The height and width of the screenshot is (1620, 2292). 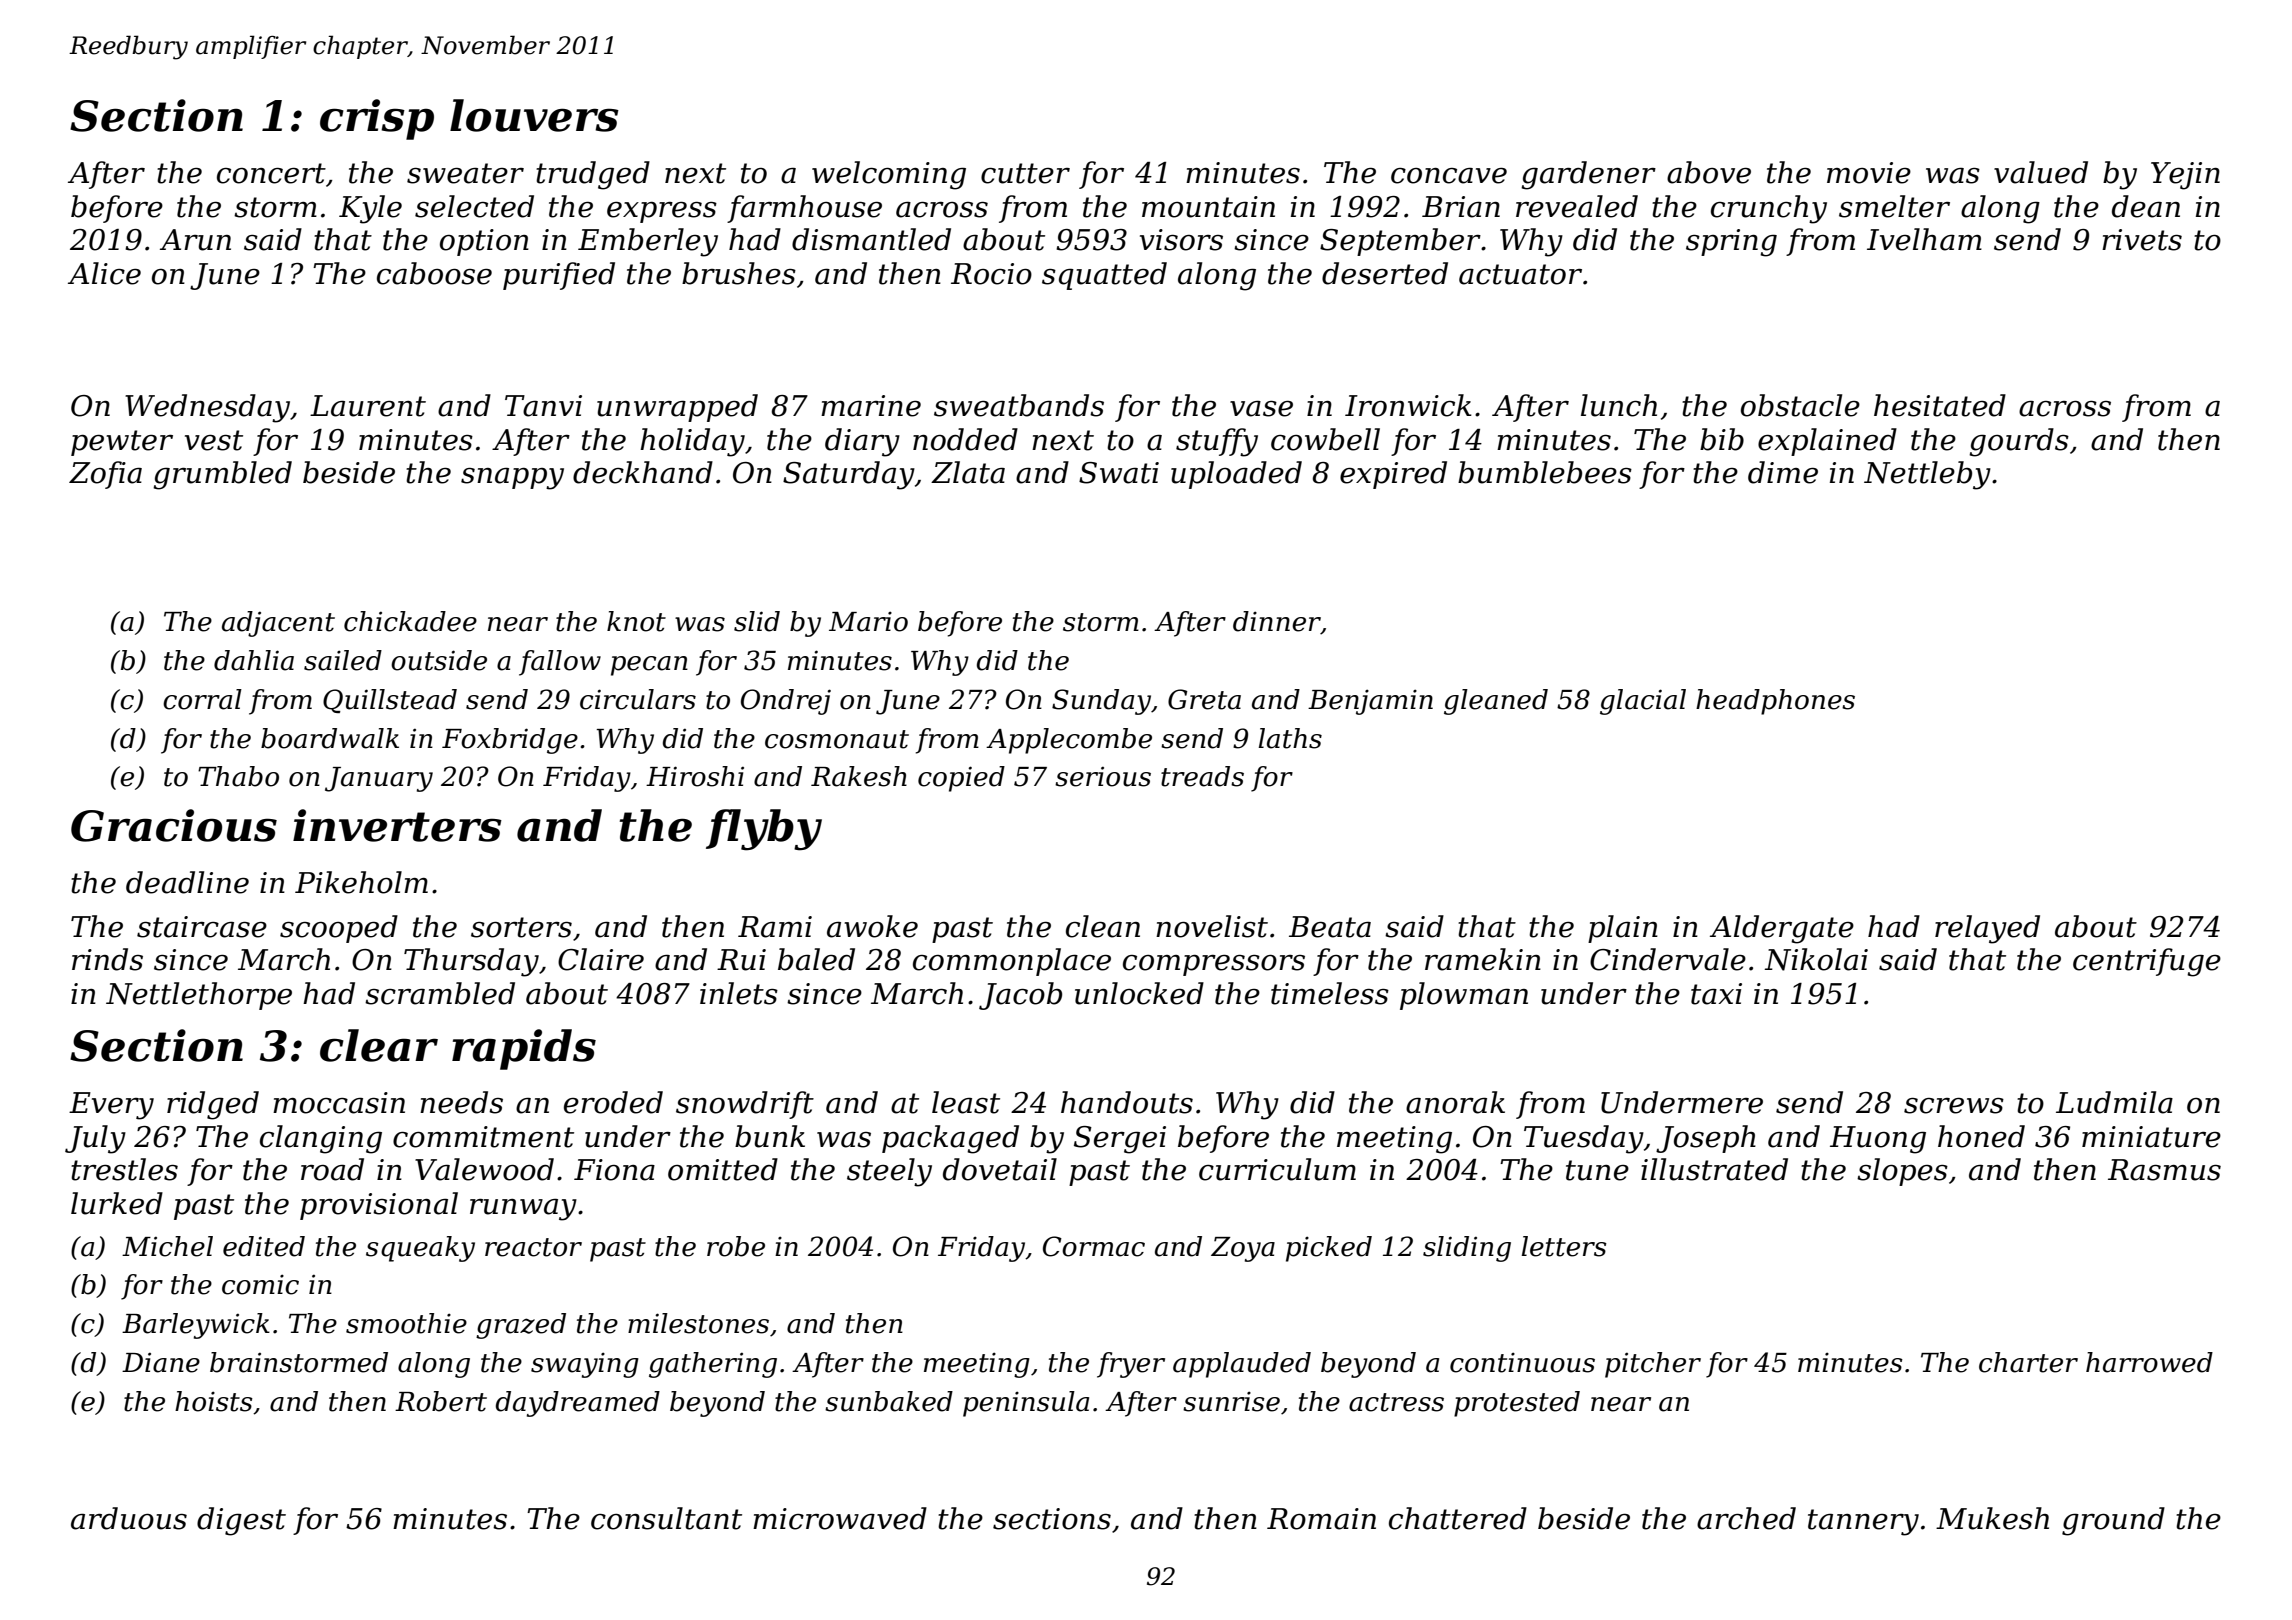 I want to click on headphones, so click(x=1775, y=702).
